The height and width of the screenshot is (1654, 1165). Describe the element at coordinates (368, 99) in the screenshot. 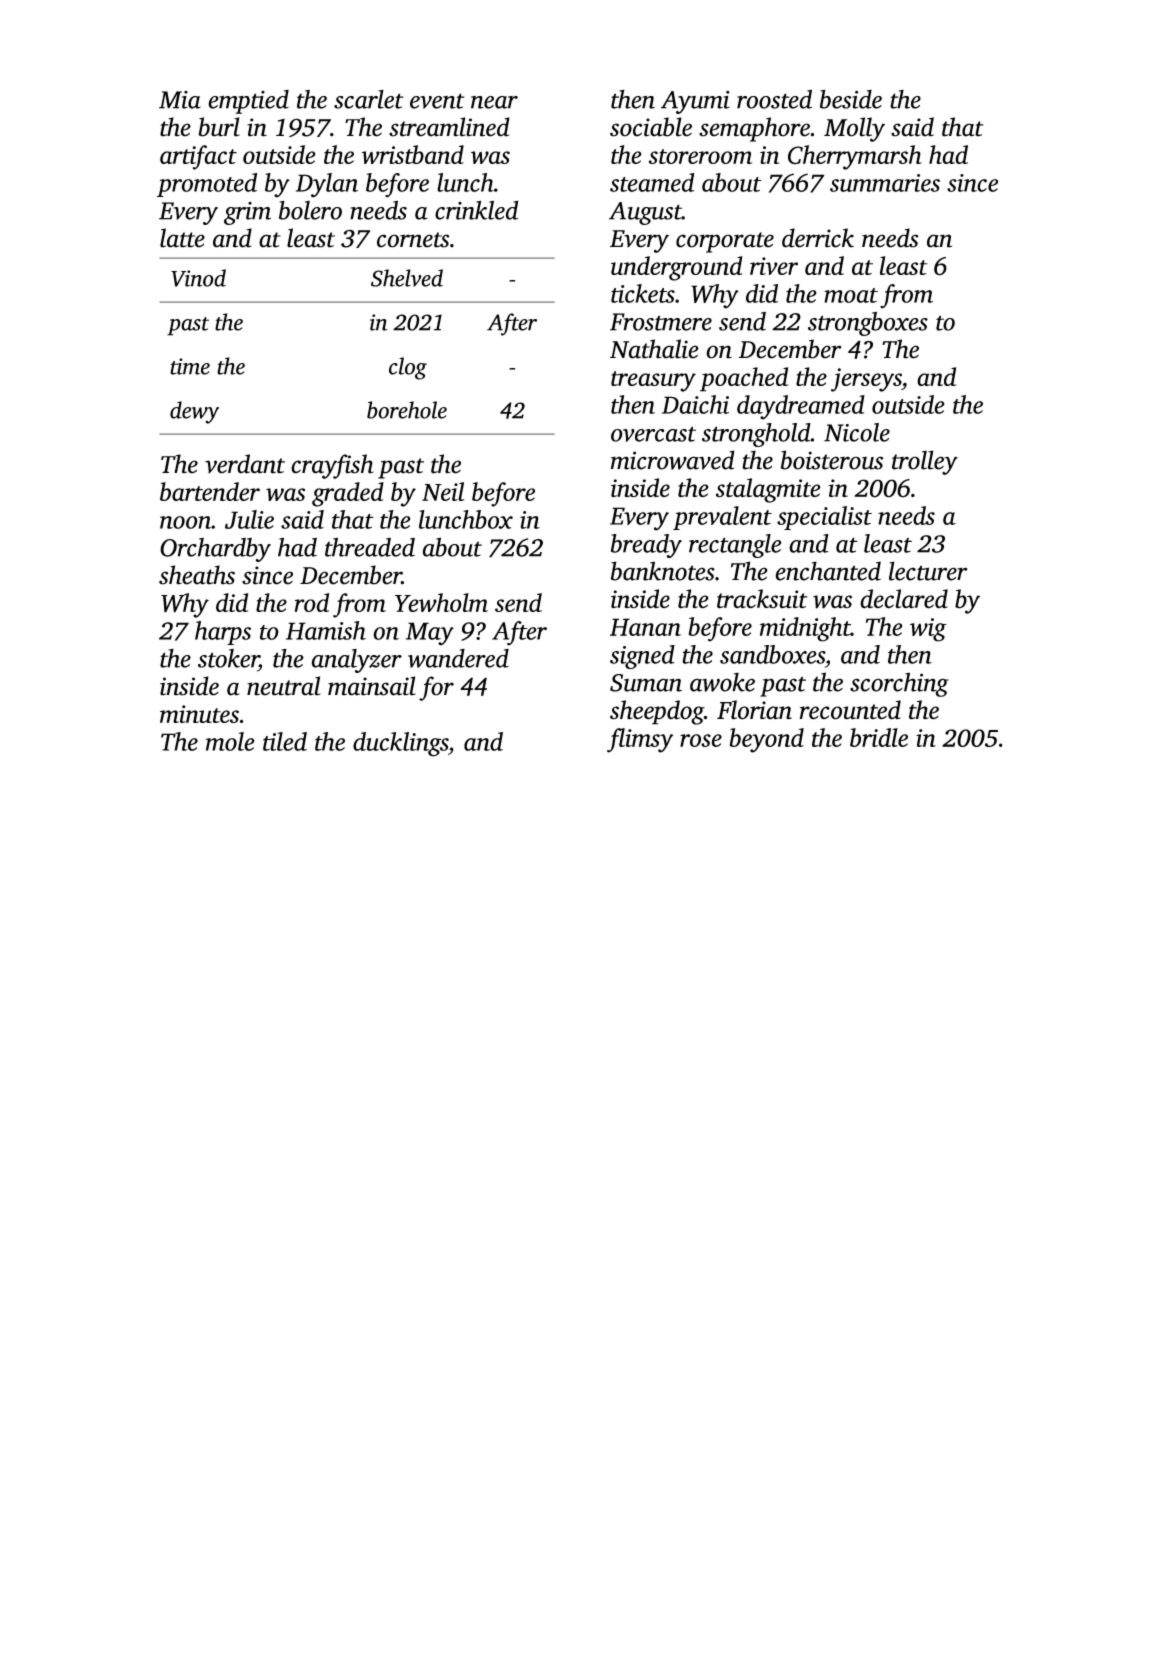

I see `scarlet` at that location.
